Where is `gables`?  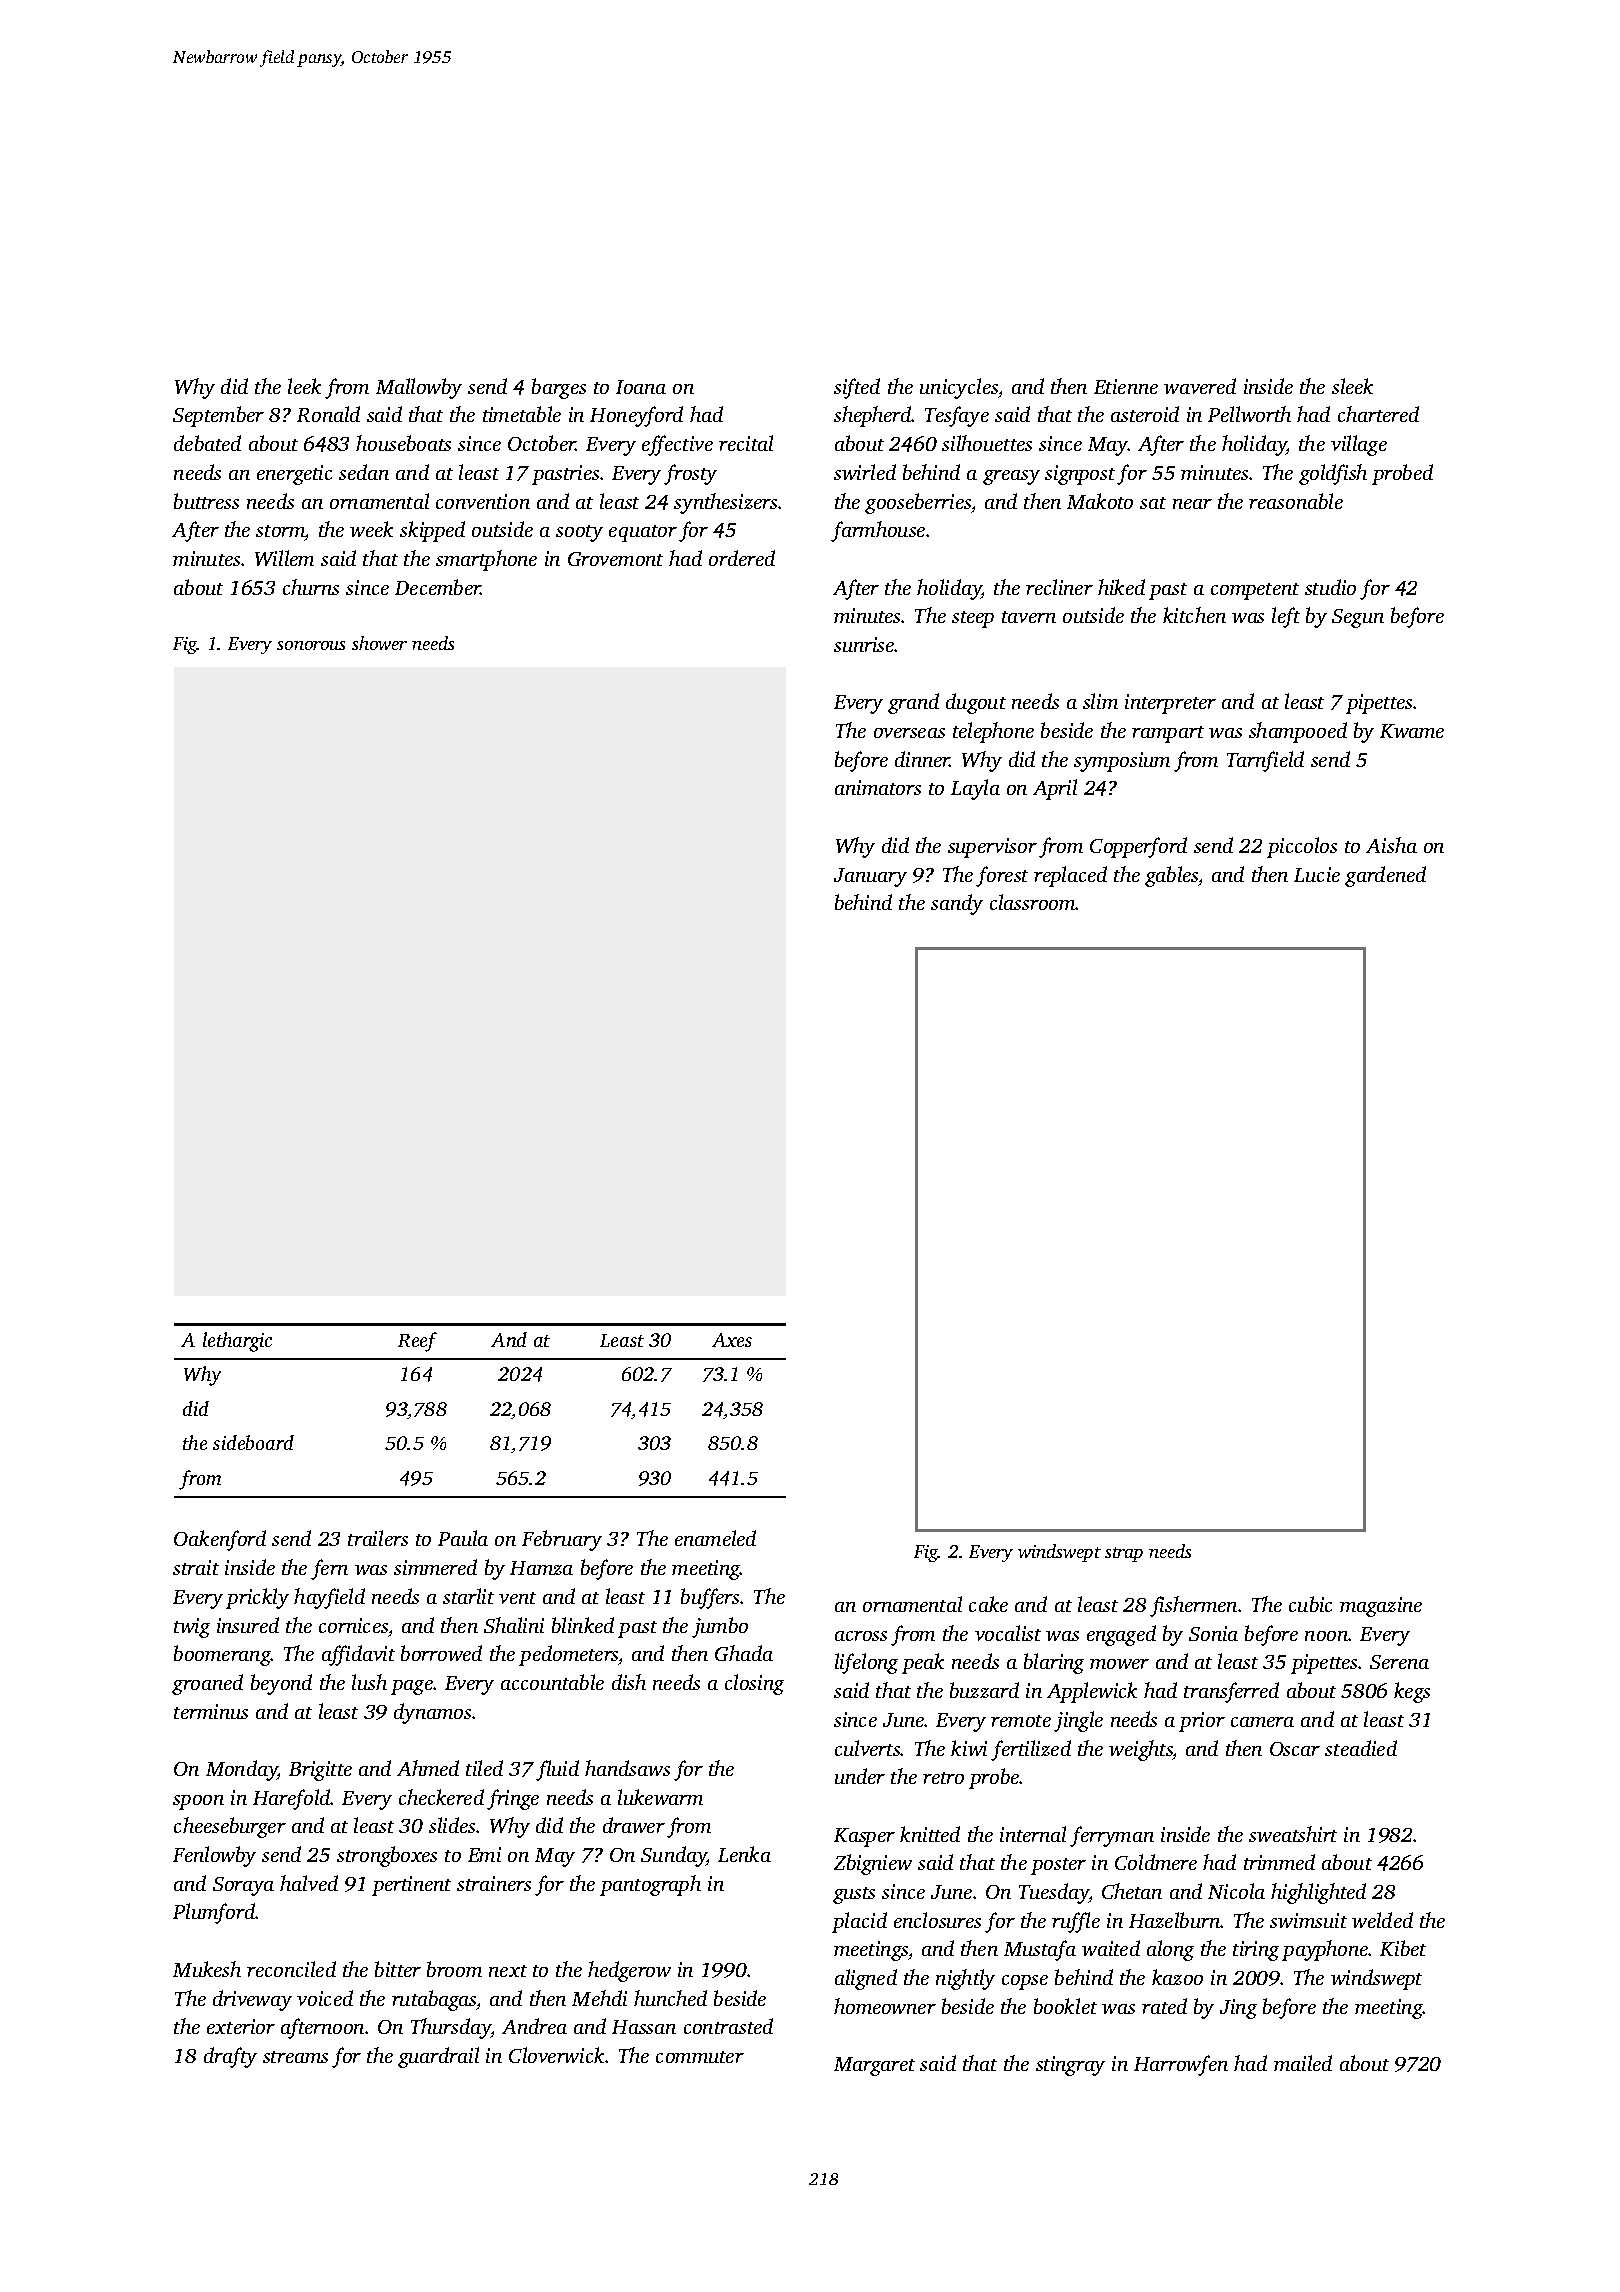
gables is located at coordinates (1172, 876).
